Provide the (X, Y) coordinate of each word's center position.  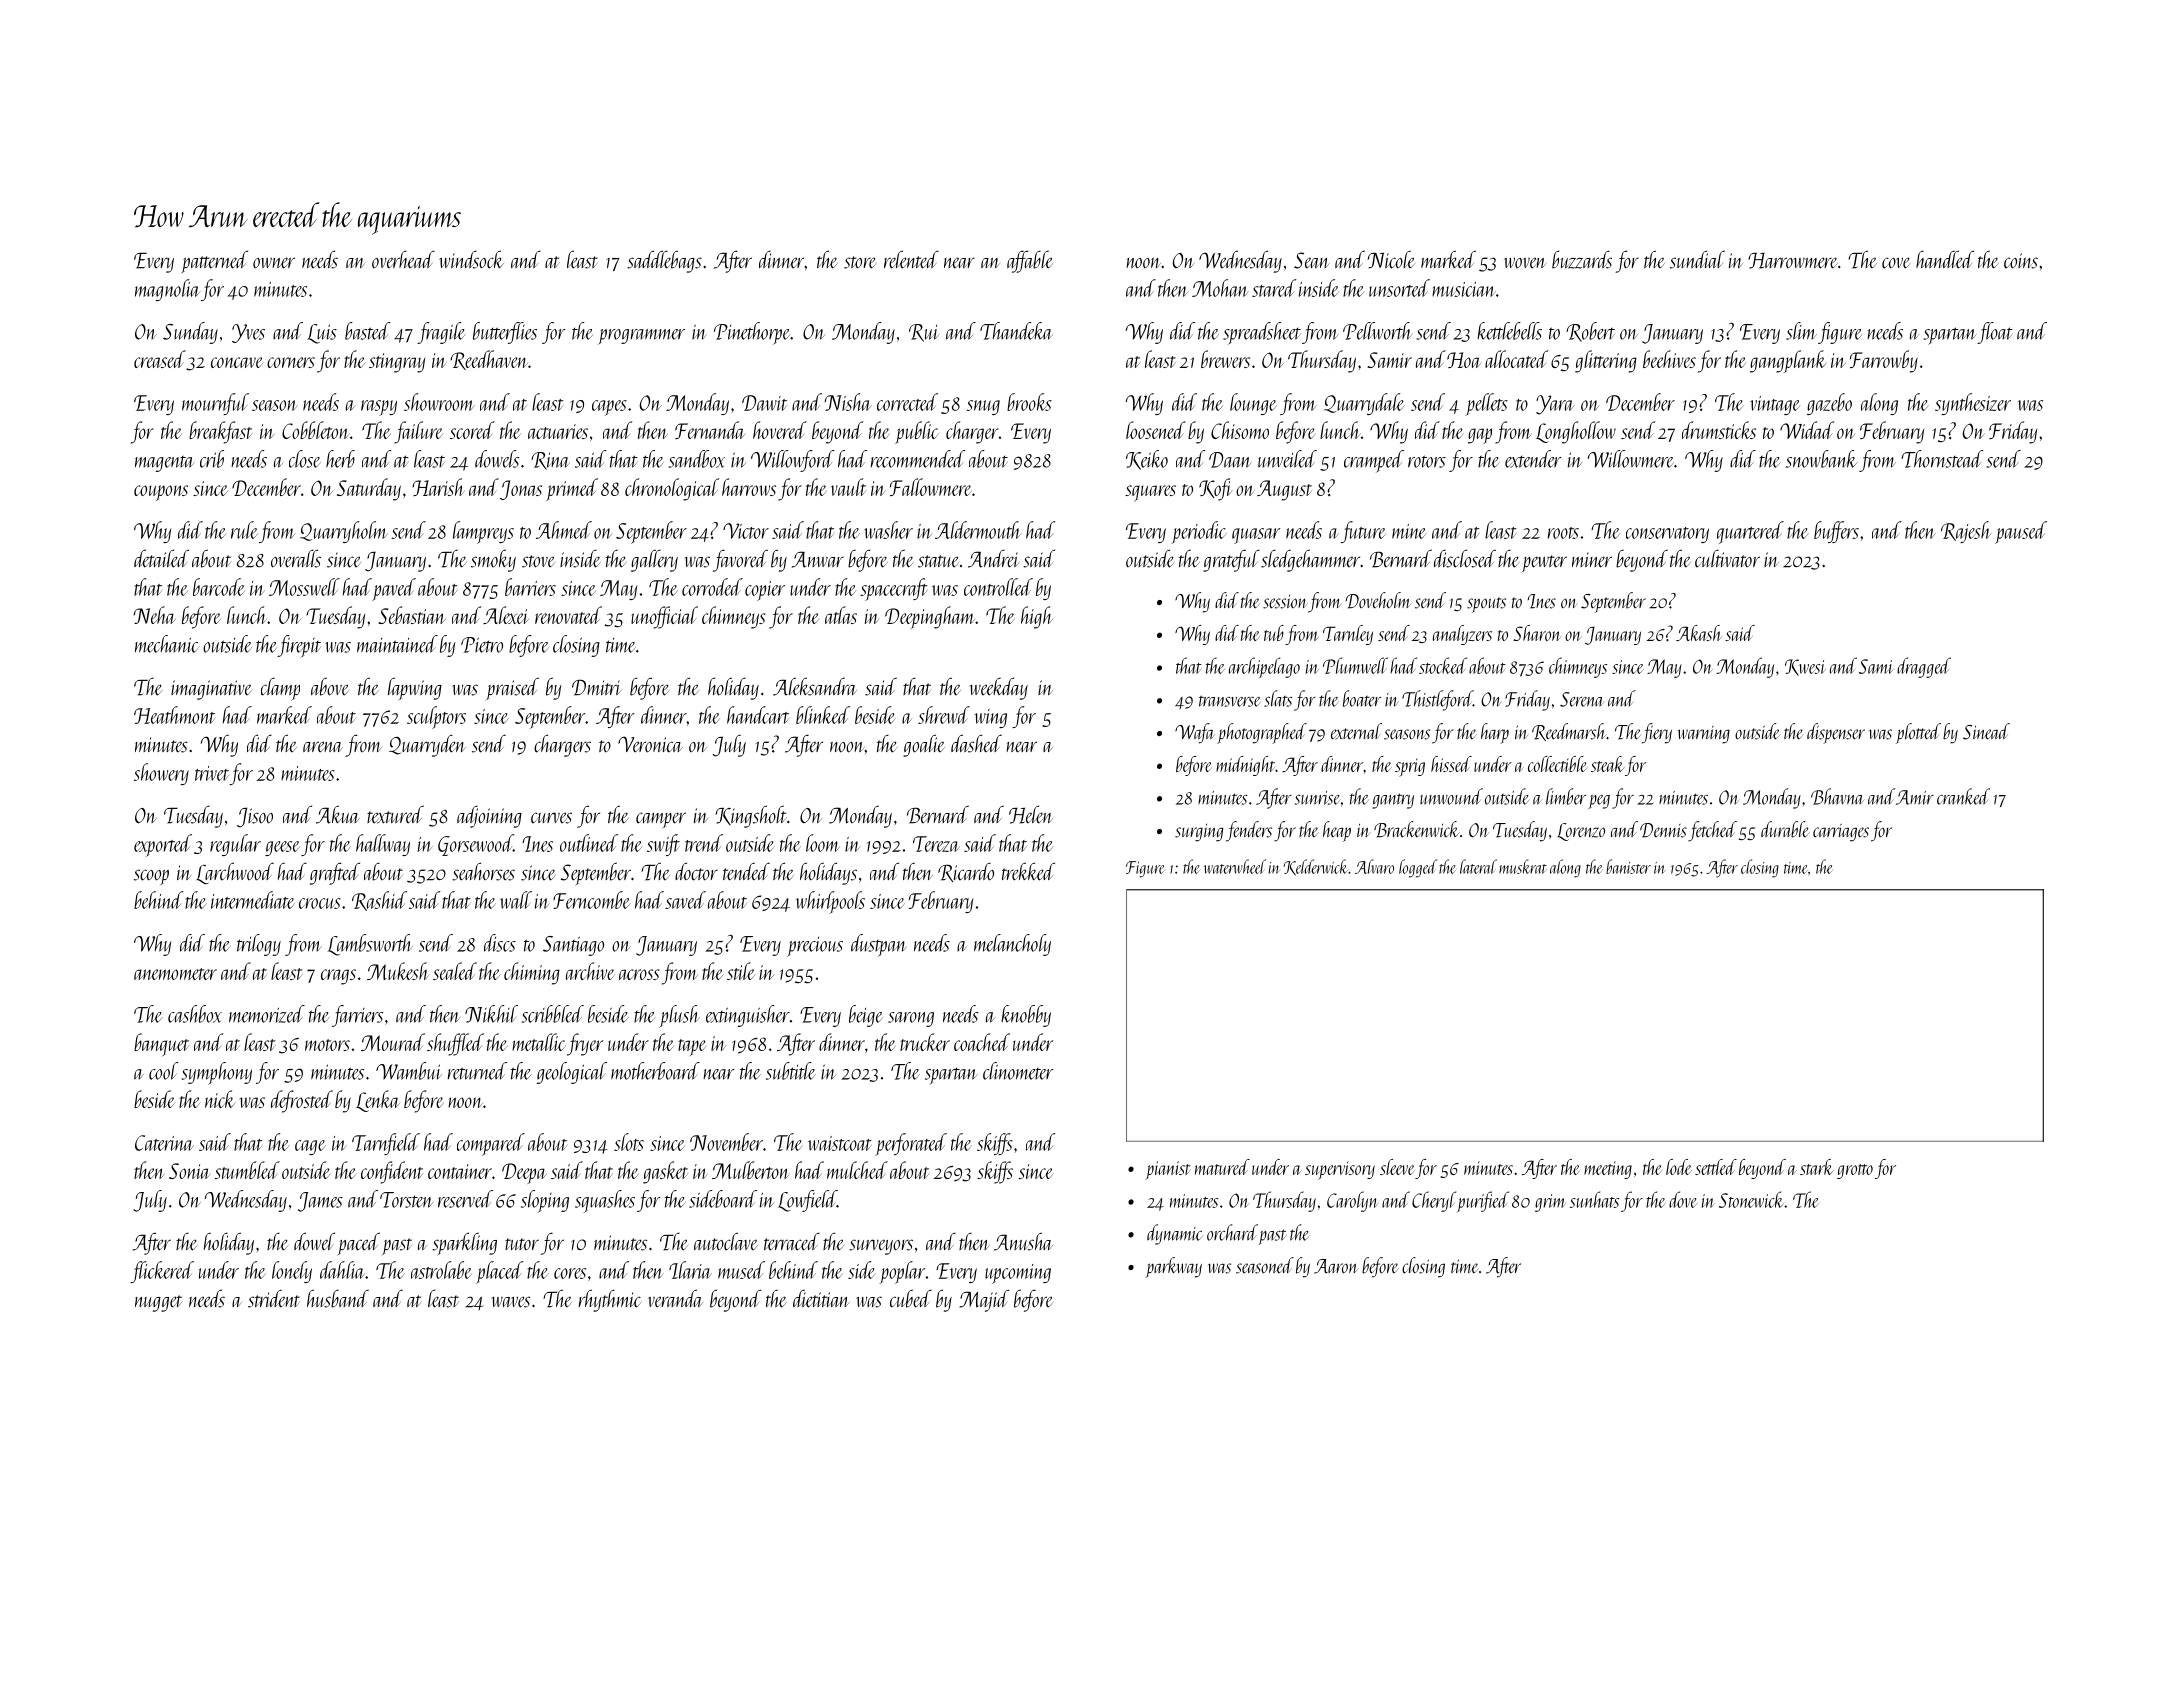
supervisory (1340, 1170)
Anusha (1023, 1241)
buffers (1836, 532)
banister (1628, 866)
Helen (1031, 814)
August (1284, 490)
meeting (1608, 1170)
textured (395, 814)
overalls (296, 558)
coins (2021, 261)
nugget (158, 1303)
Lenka (378, 1101)
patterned (215, 261)
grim (1550, 1203)
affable (1030, 261)
